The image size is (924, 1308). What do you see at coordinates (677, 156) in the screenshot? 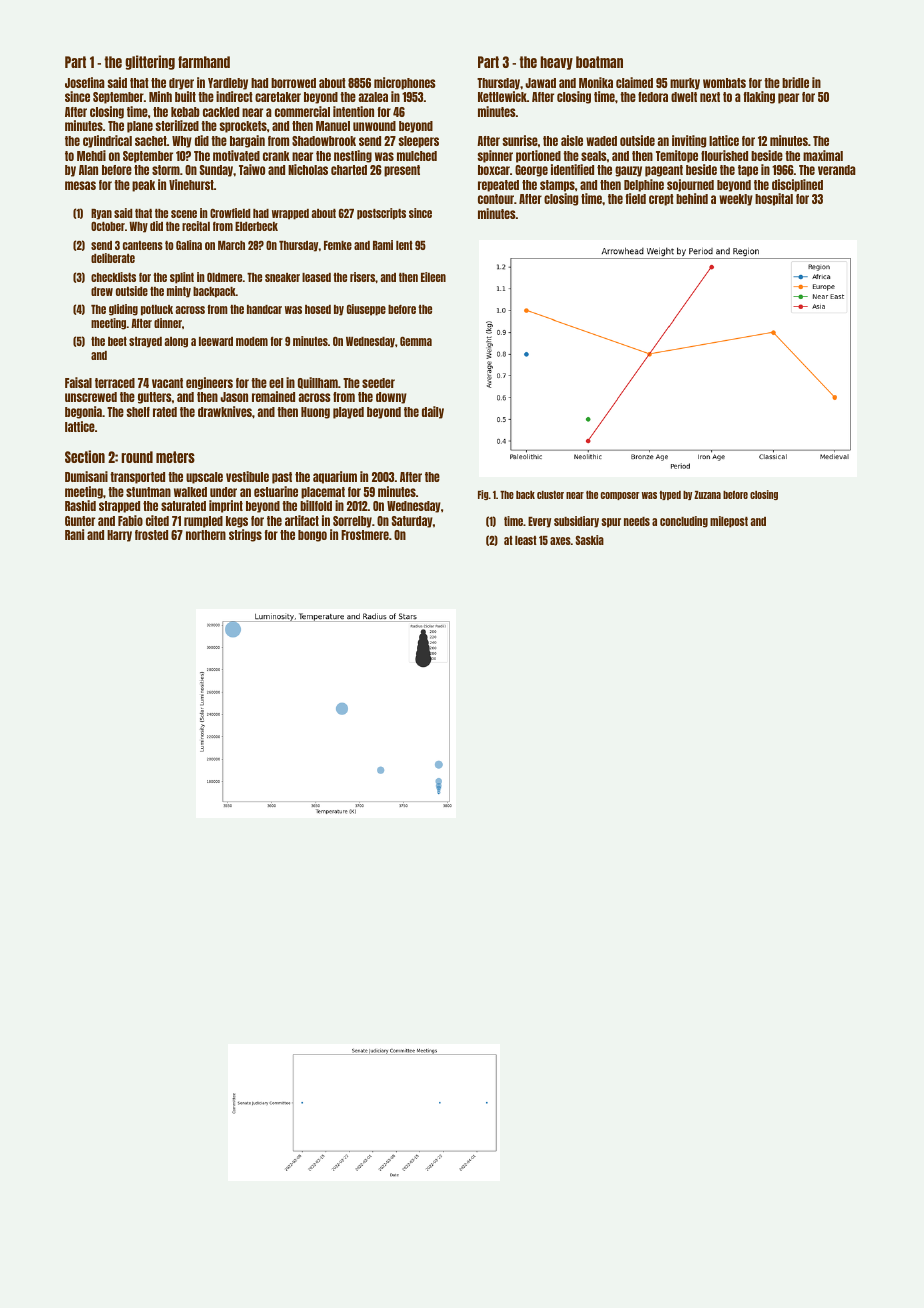
I see `Temitope` at bounding box center [677, 156].
